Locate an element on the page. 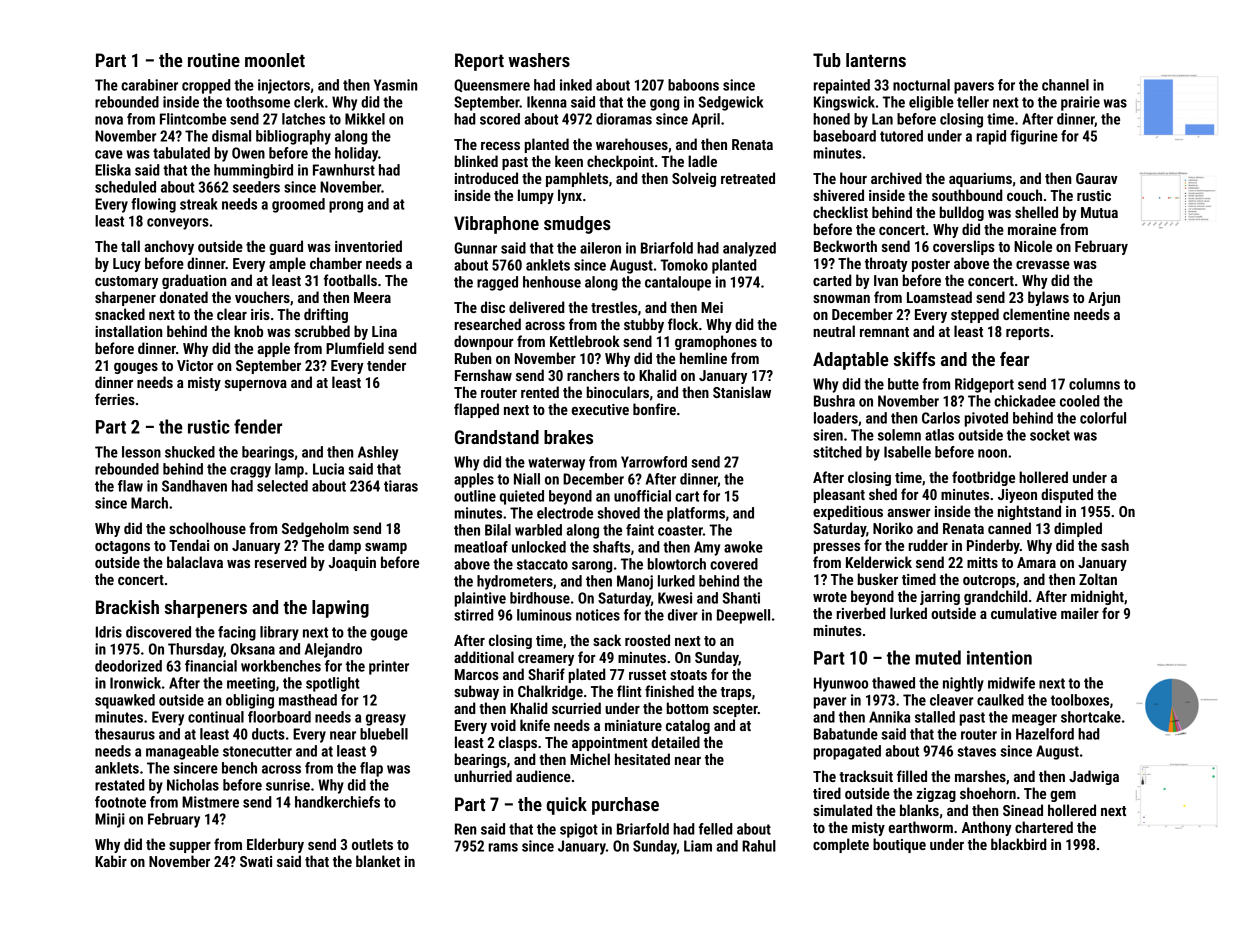 The height and width of the image is (952, 1233). ferries is located at coordinates (115, 399).
